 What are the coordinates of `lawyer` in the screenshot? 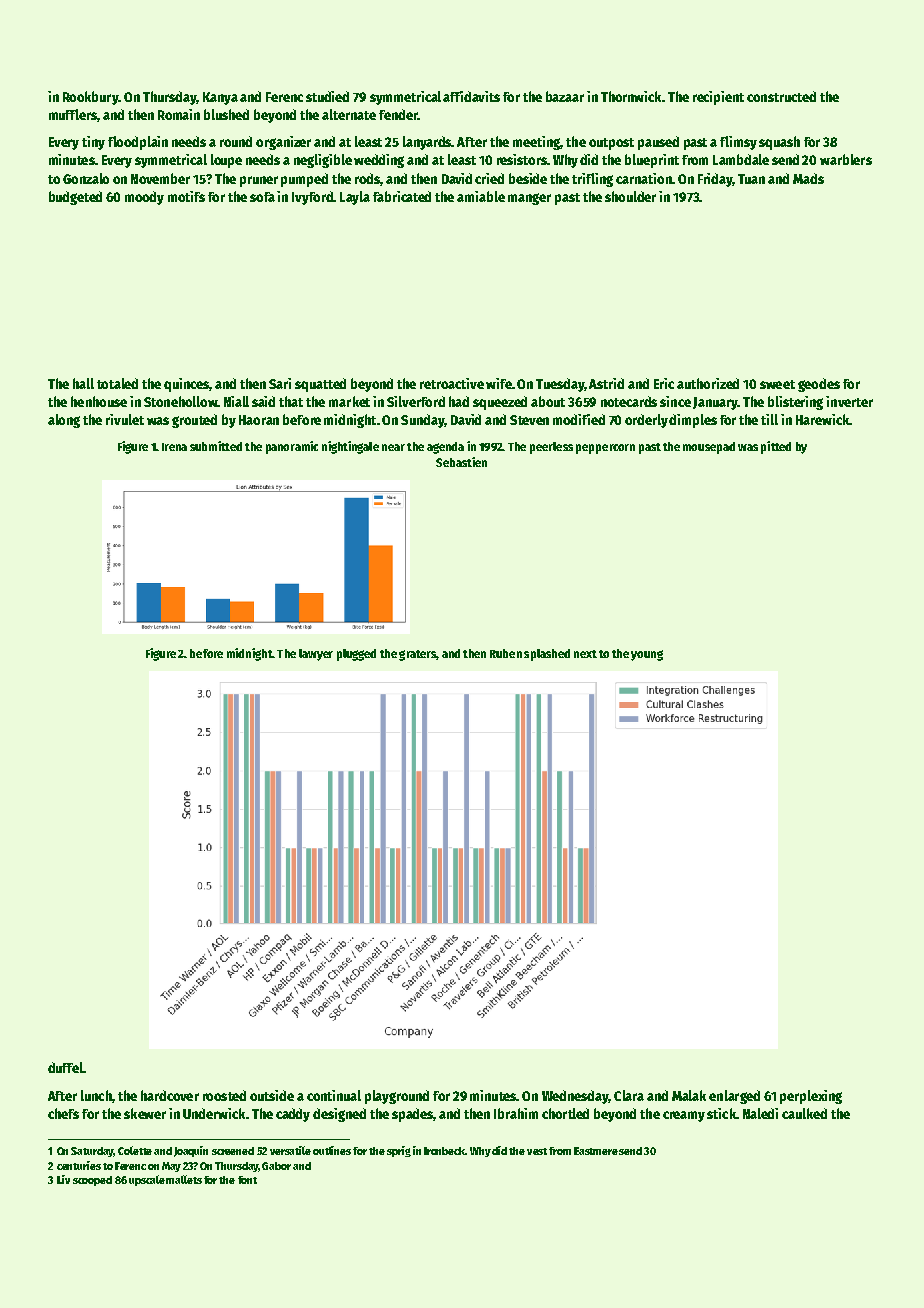 It's located at (316, 655).
